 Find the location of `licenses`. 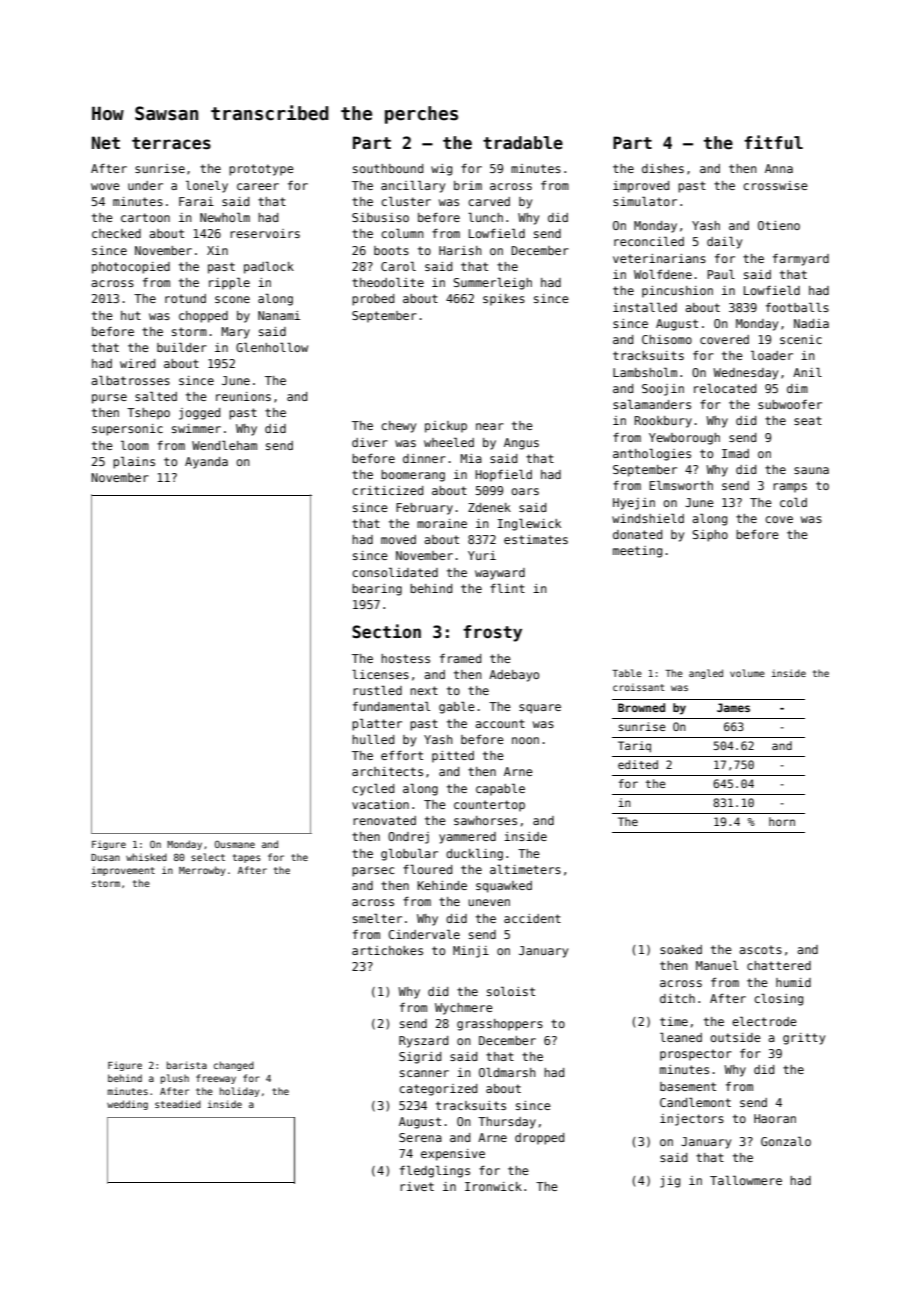

licenses is located at coordinates (380, 674).
